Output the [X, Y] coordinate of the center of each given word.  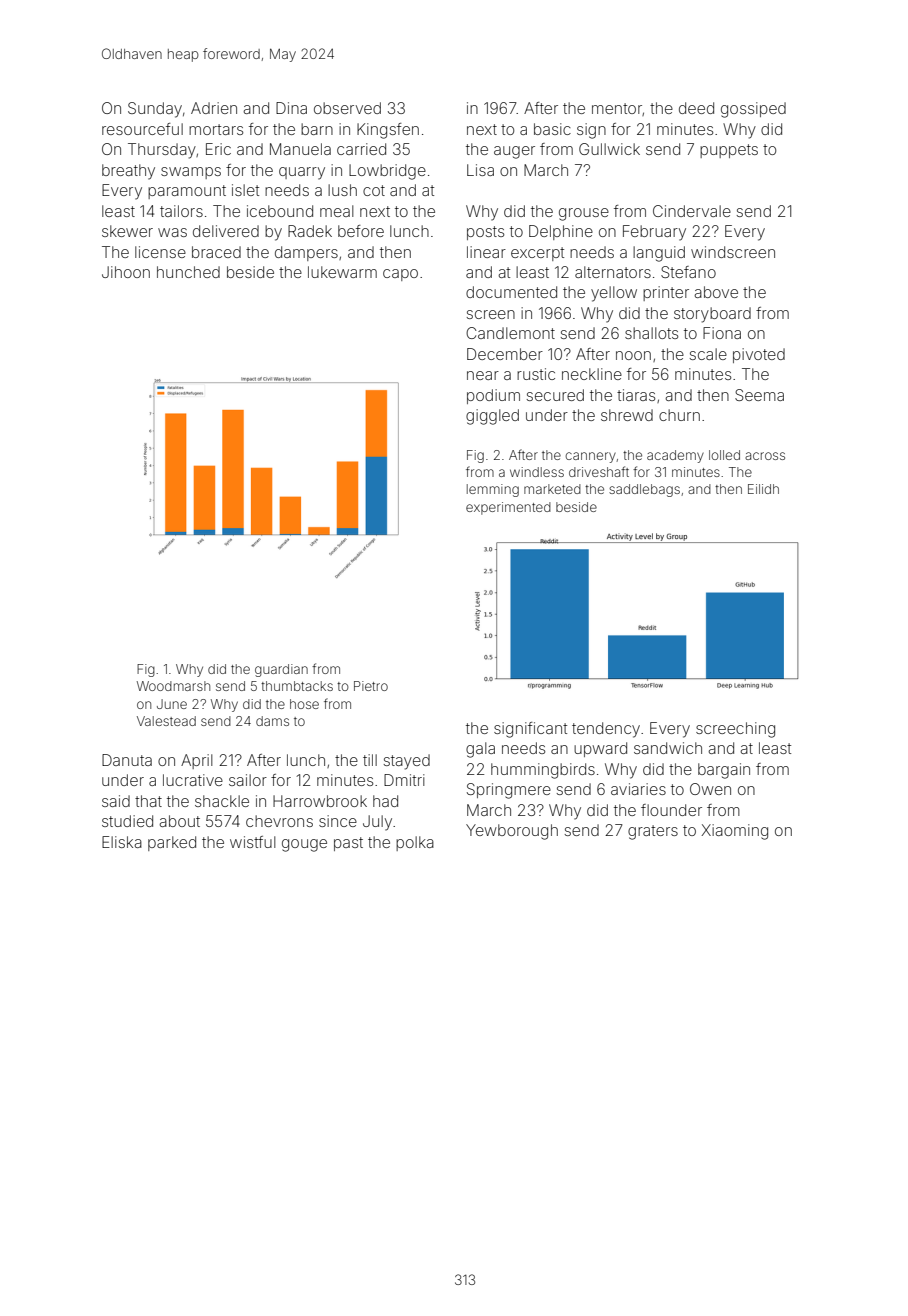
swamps [191, 173]
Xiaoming [734, 832]
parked [172, 843]
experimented [508, 508]
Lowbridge [387, 172]
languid [659, 254]
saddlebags [644, 490]
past [348, 844]
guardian [281, 670]
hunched [188, 272]
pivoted [759, 355]
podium [493, 396]
